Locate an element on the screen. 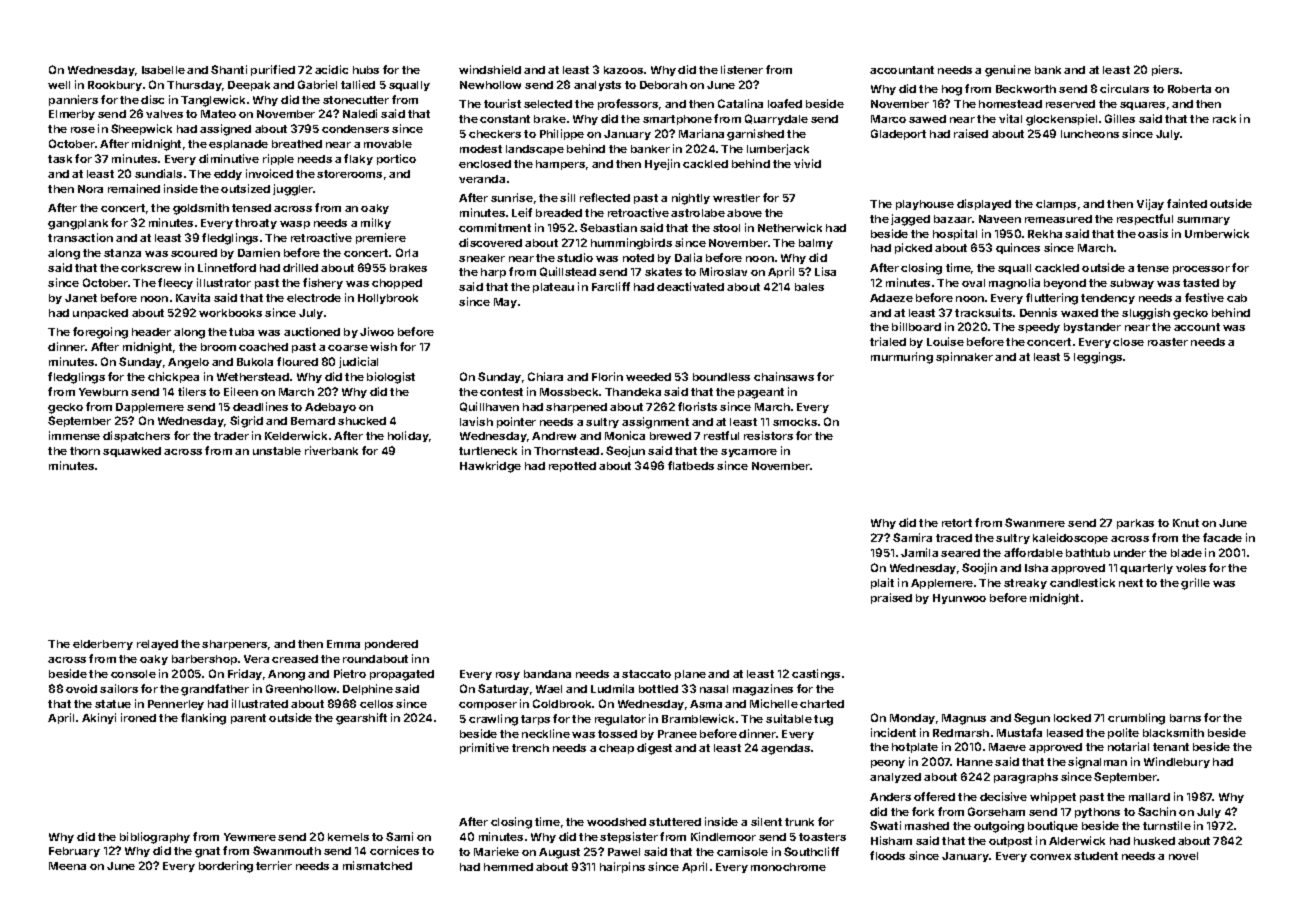  kazoos is located at coordinates (623, 70).
